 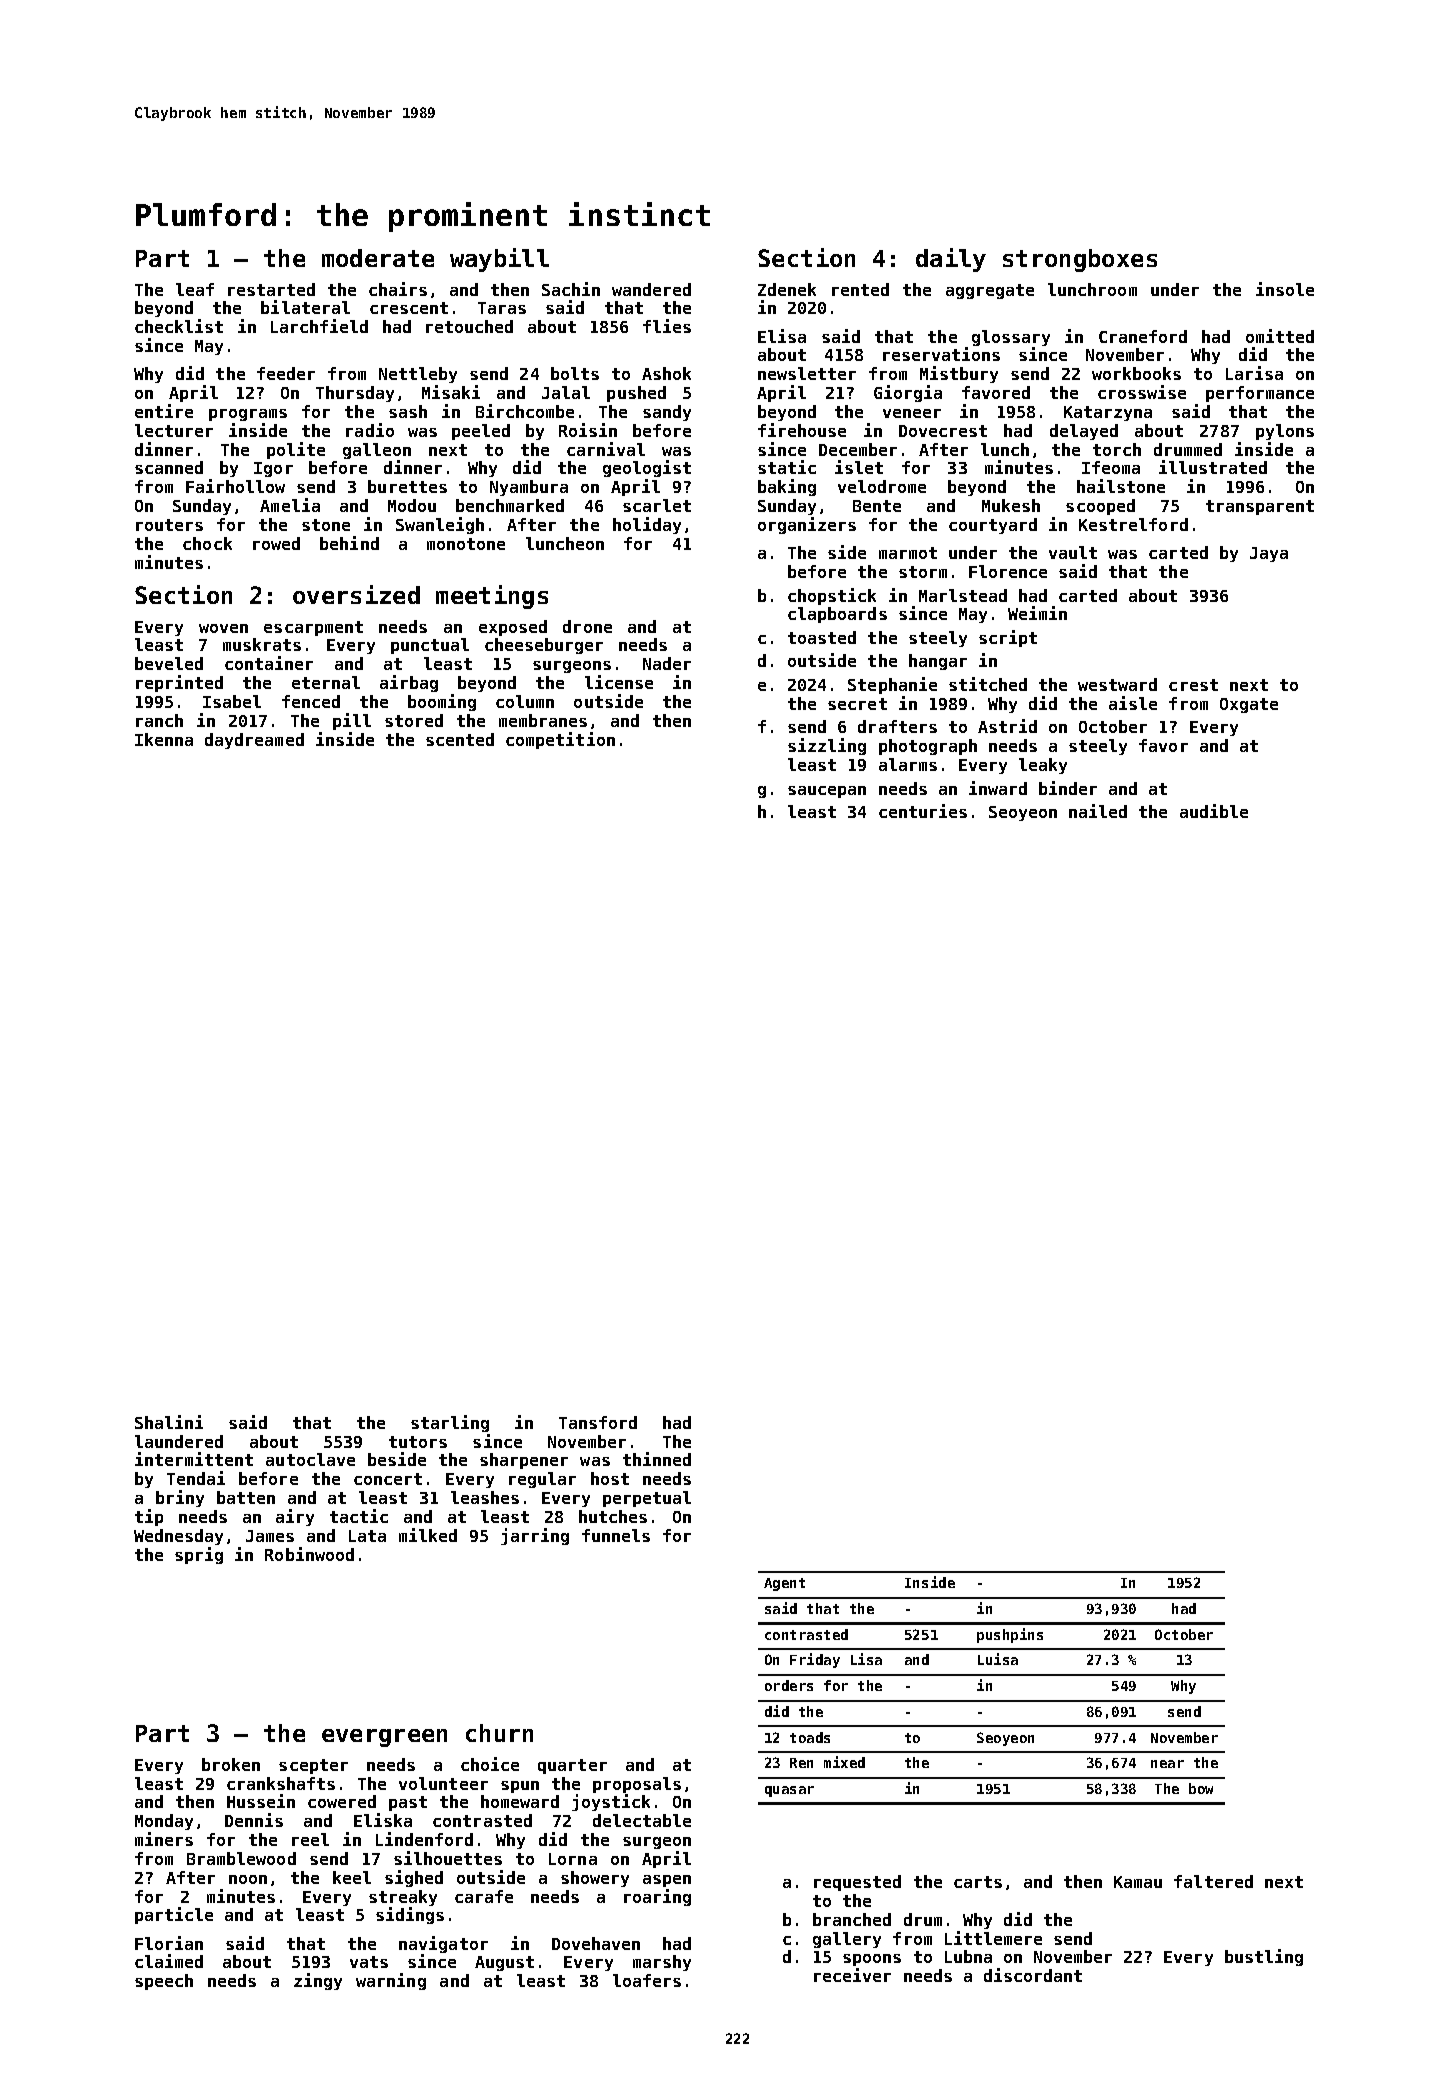 I want to click on moderate, so click(x=378, y=258).
